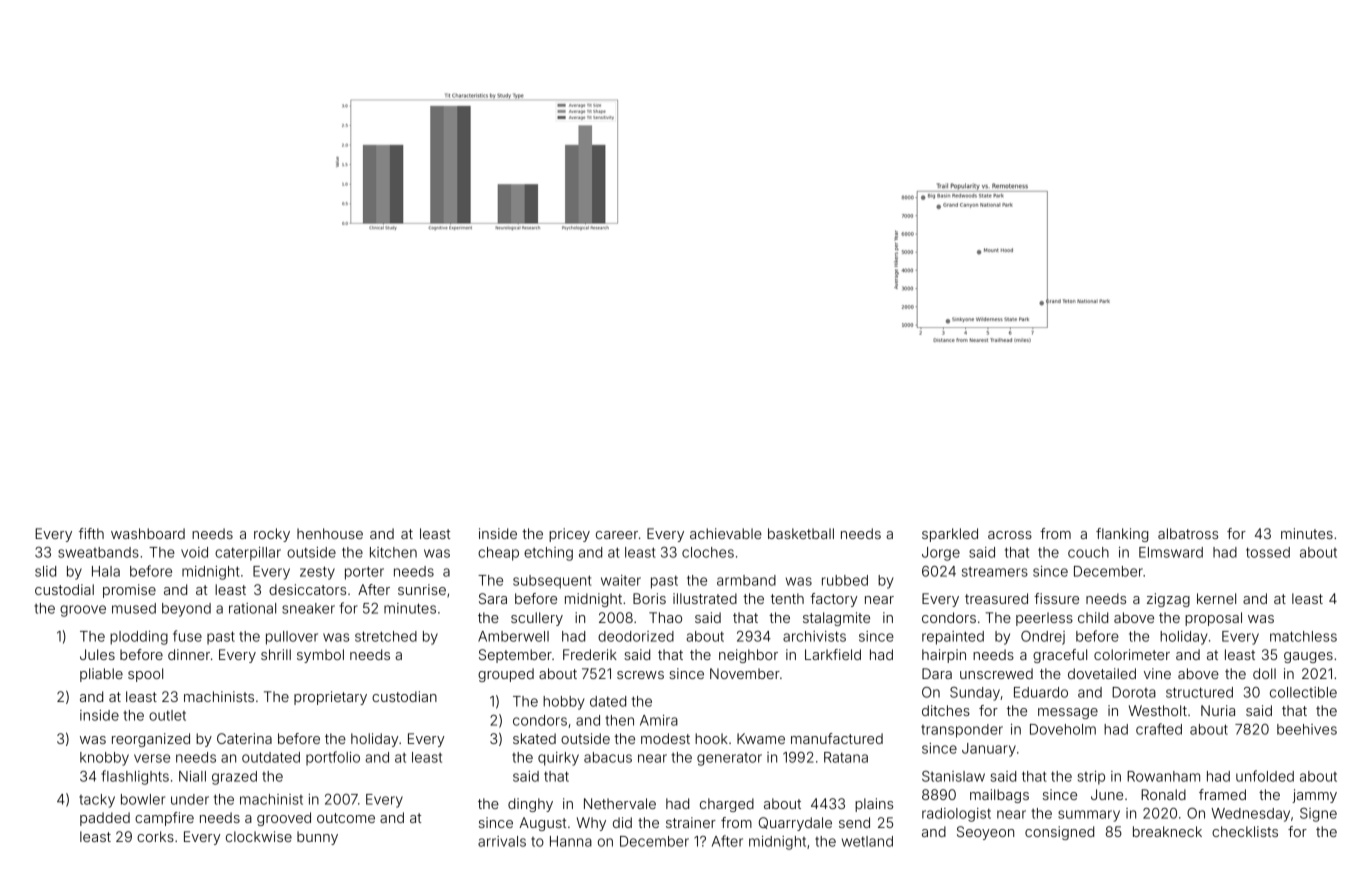  What do you see at coordinates (564, 703) in the screenshot?
I see `hobby` at bounding box center [564, 703].
